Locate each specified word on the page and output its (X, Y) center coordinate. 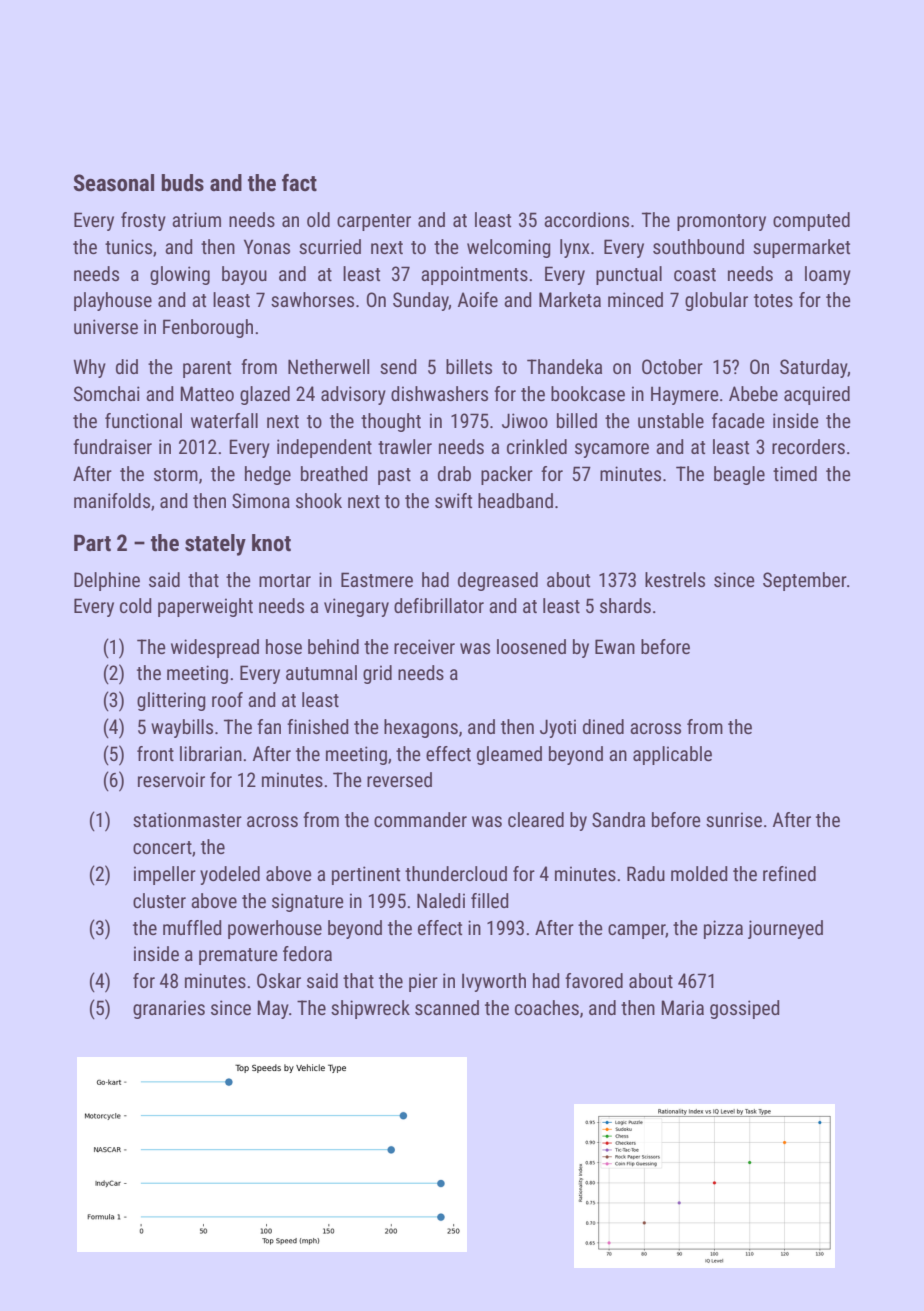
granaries (169, 1009)
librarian (211, 753)
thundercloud (456, 873)
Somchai (107, 393)
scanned (447, 1007)
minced (635, 299)
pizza (723, 929)
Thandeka (564, 366)
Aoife (478, 299)
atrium (196, 219)
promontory (721, 222)
